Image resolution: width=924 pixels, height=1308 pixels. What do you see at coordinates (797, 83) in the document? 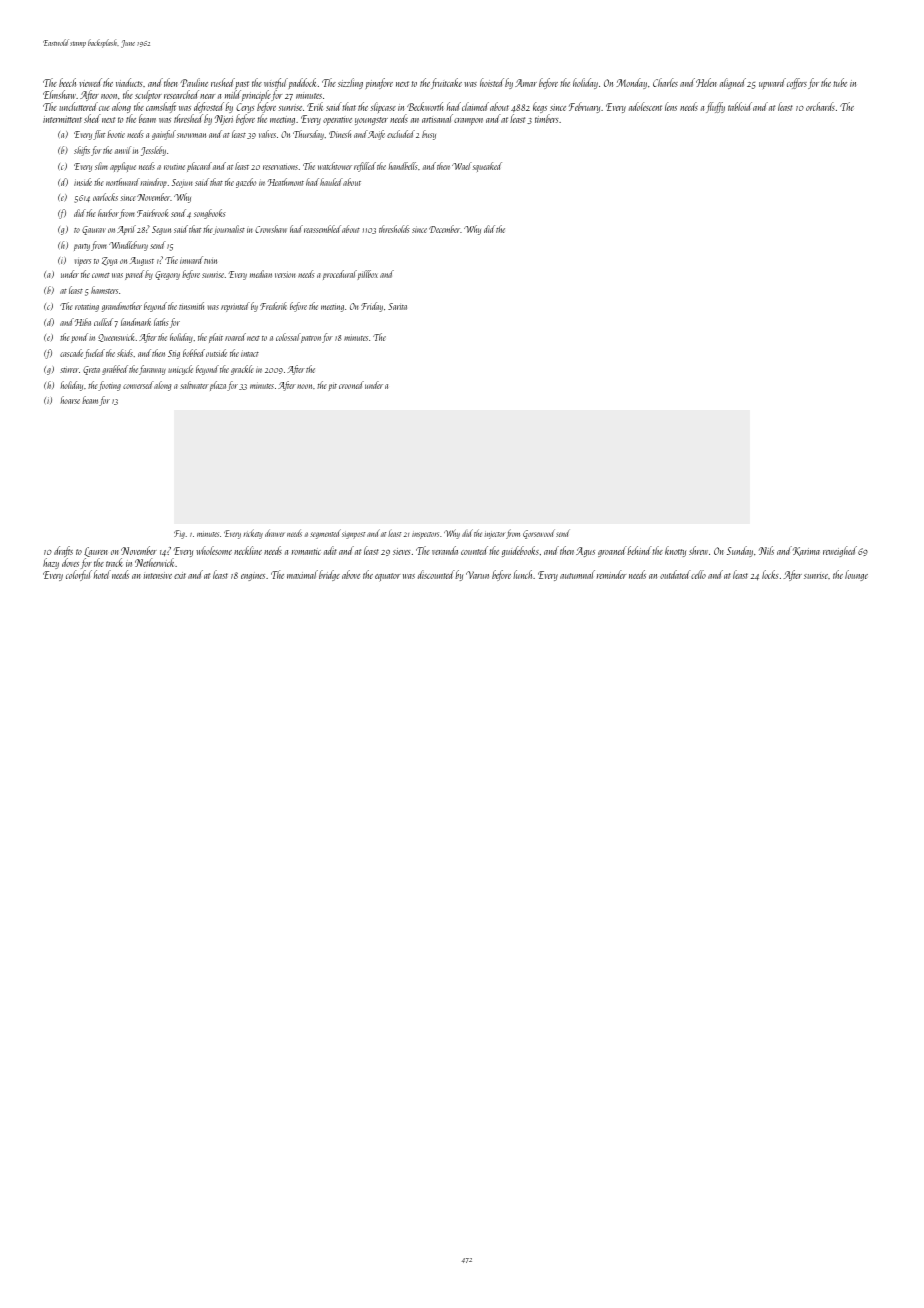
I see `coffers` at bounding box center [797, 83].
